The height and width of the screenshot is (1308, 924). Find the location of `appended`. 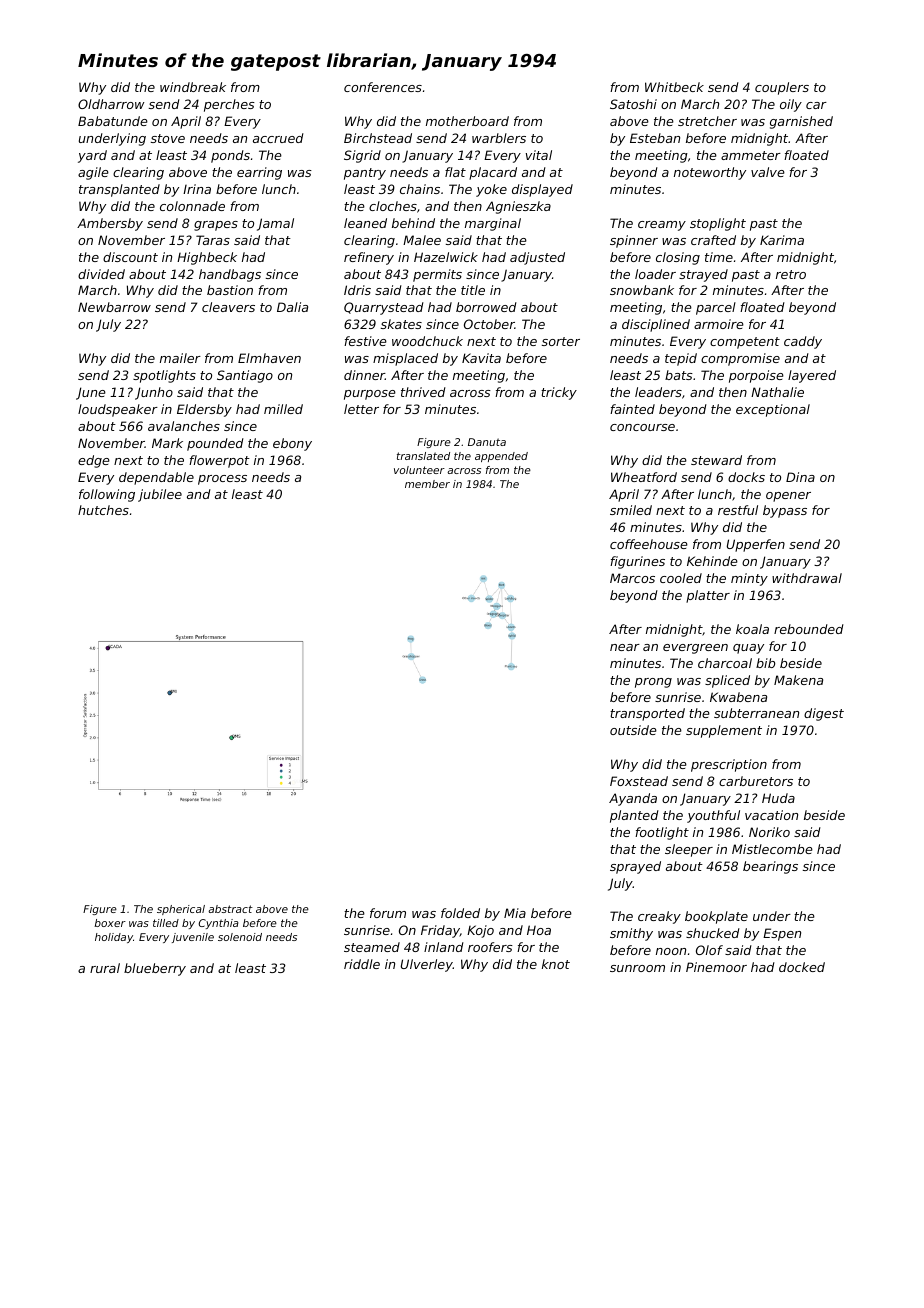

appended is located at coordinates (501, 457).
